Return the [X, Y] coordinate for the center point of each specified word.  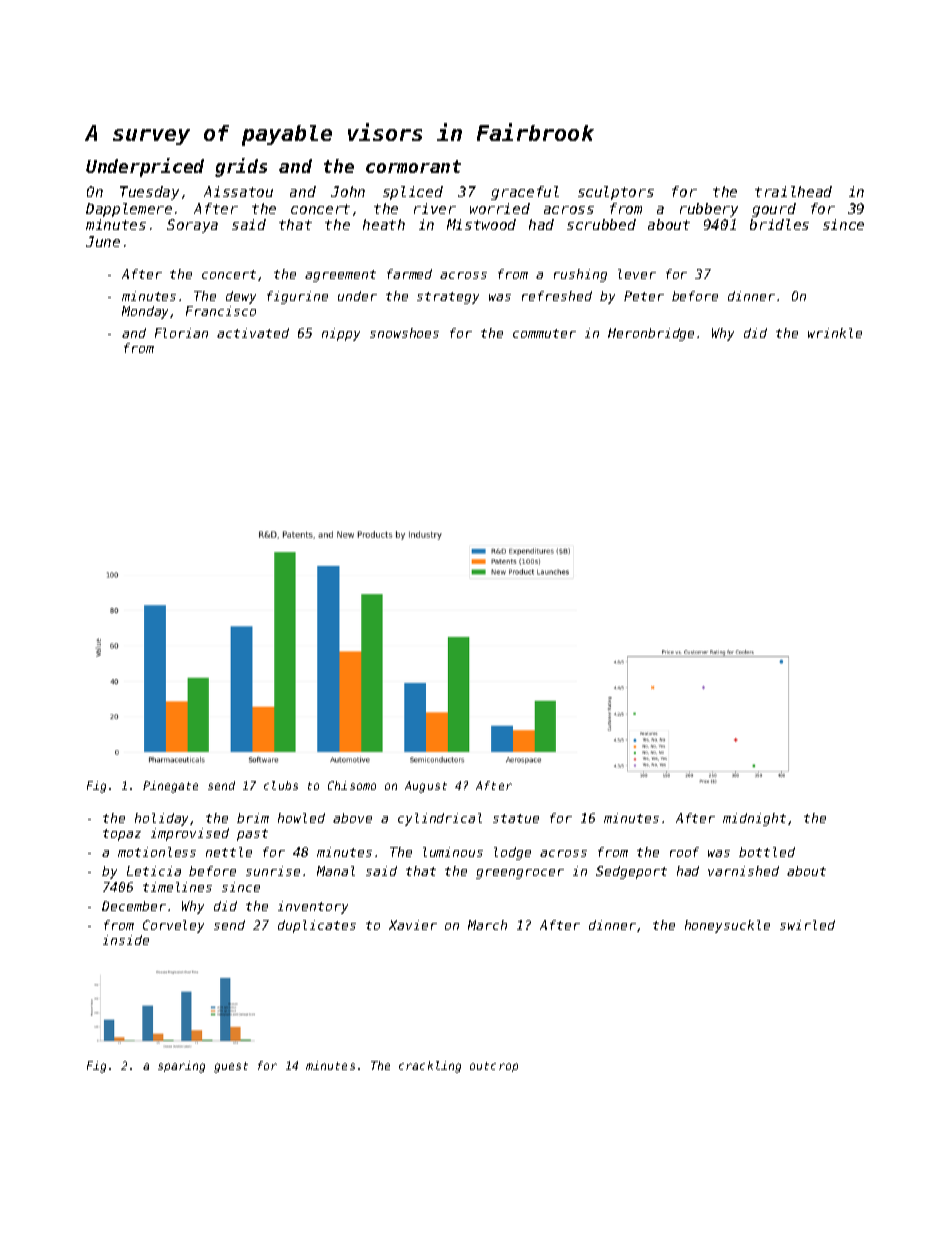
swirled [807, 925]
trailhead [793, 191]
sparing [181, 1067]
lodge [512, 853]
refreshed [557, 296]
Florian [181, 333]
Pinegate [170, 787]
